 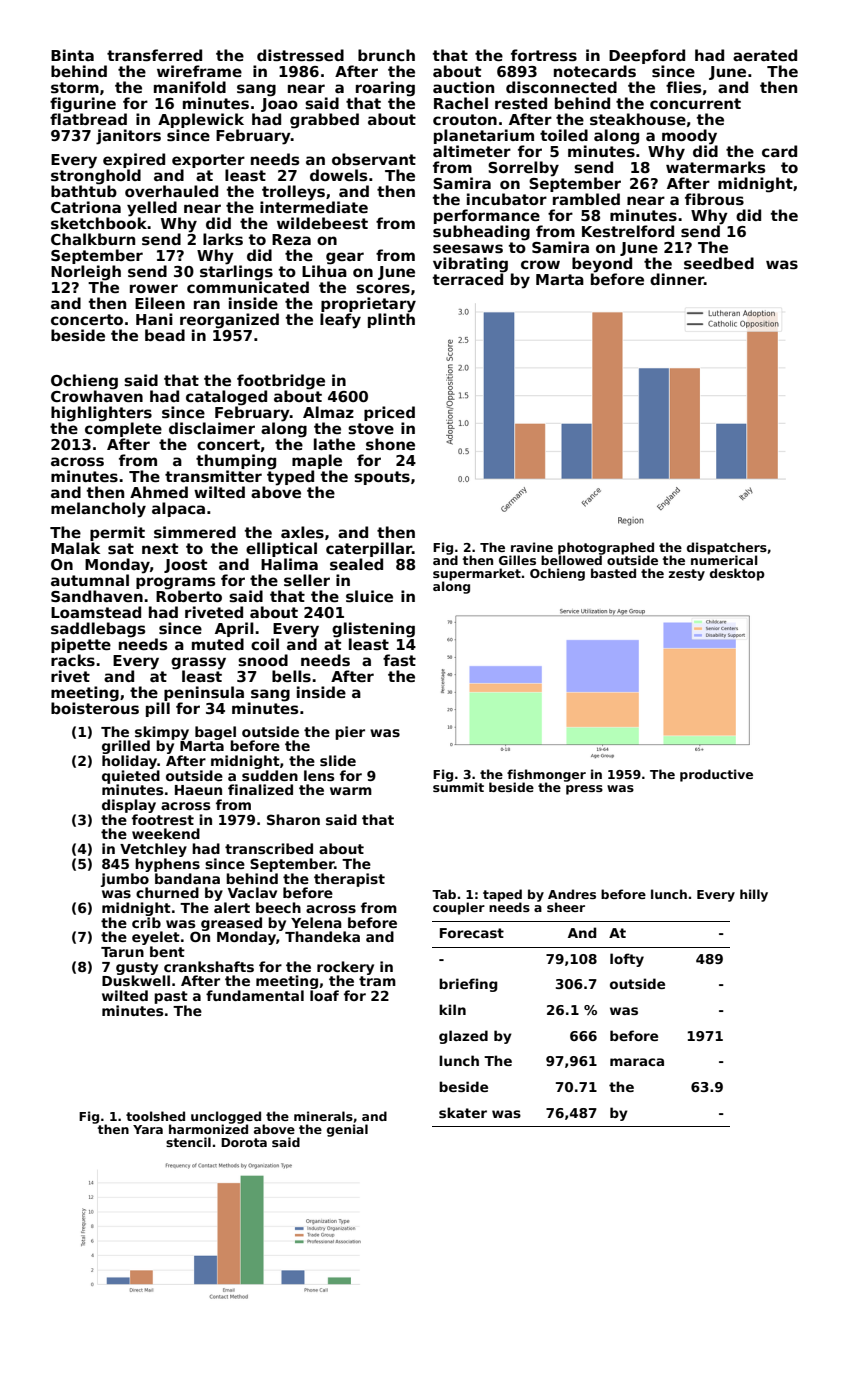 I want to click on Forecast, so click(x=472, y=933).
